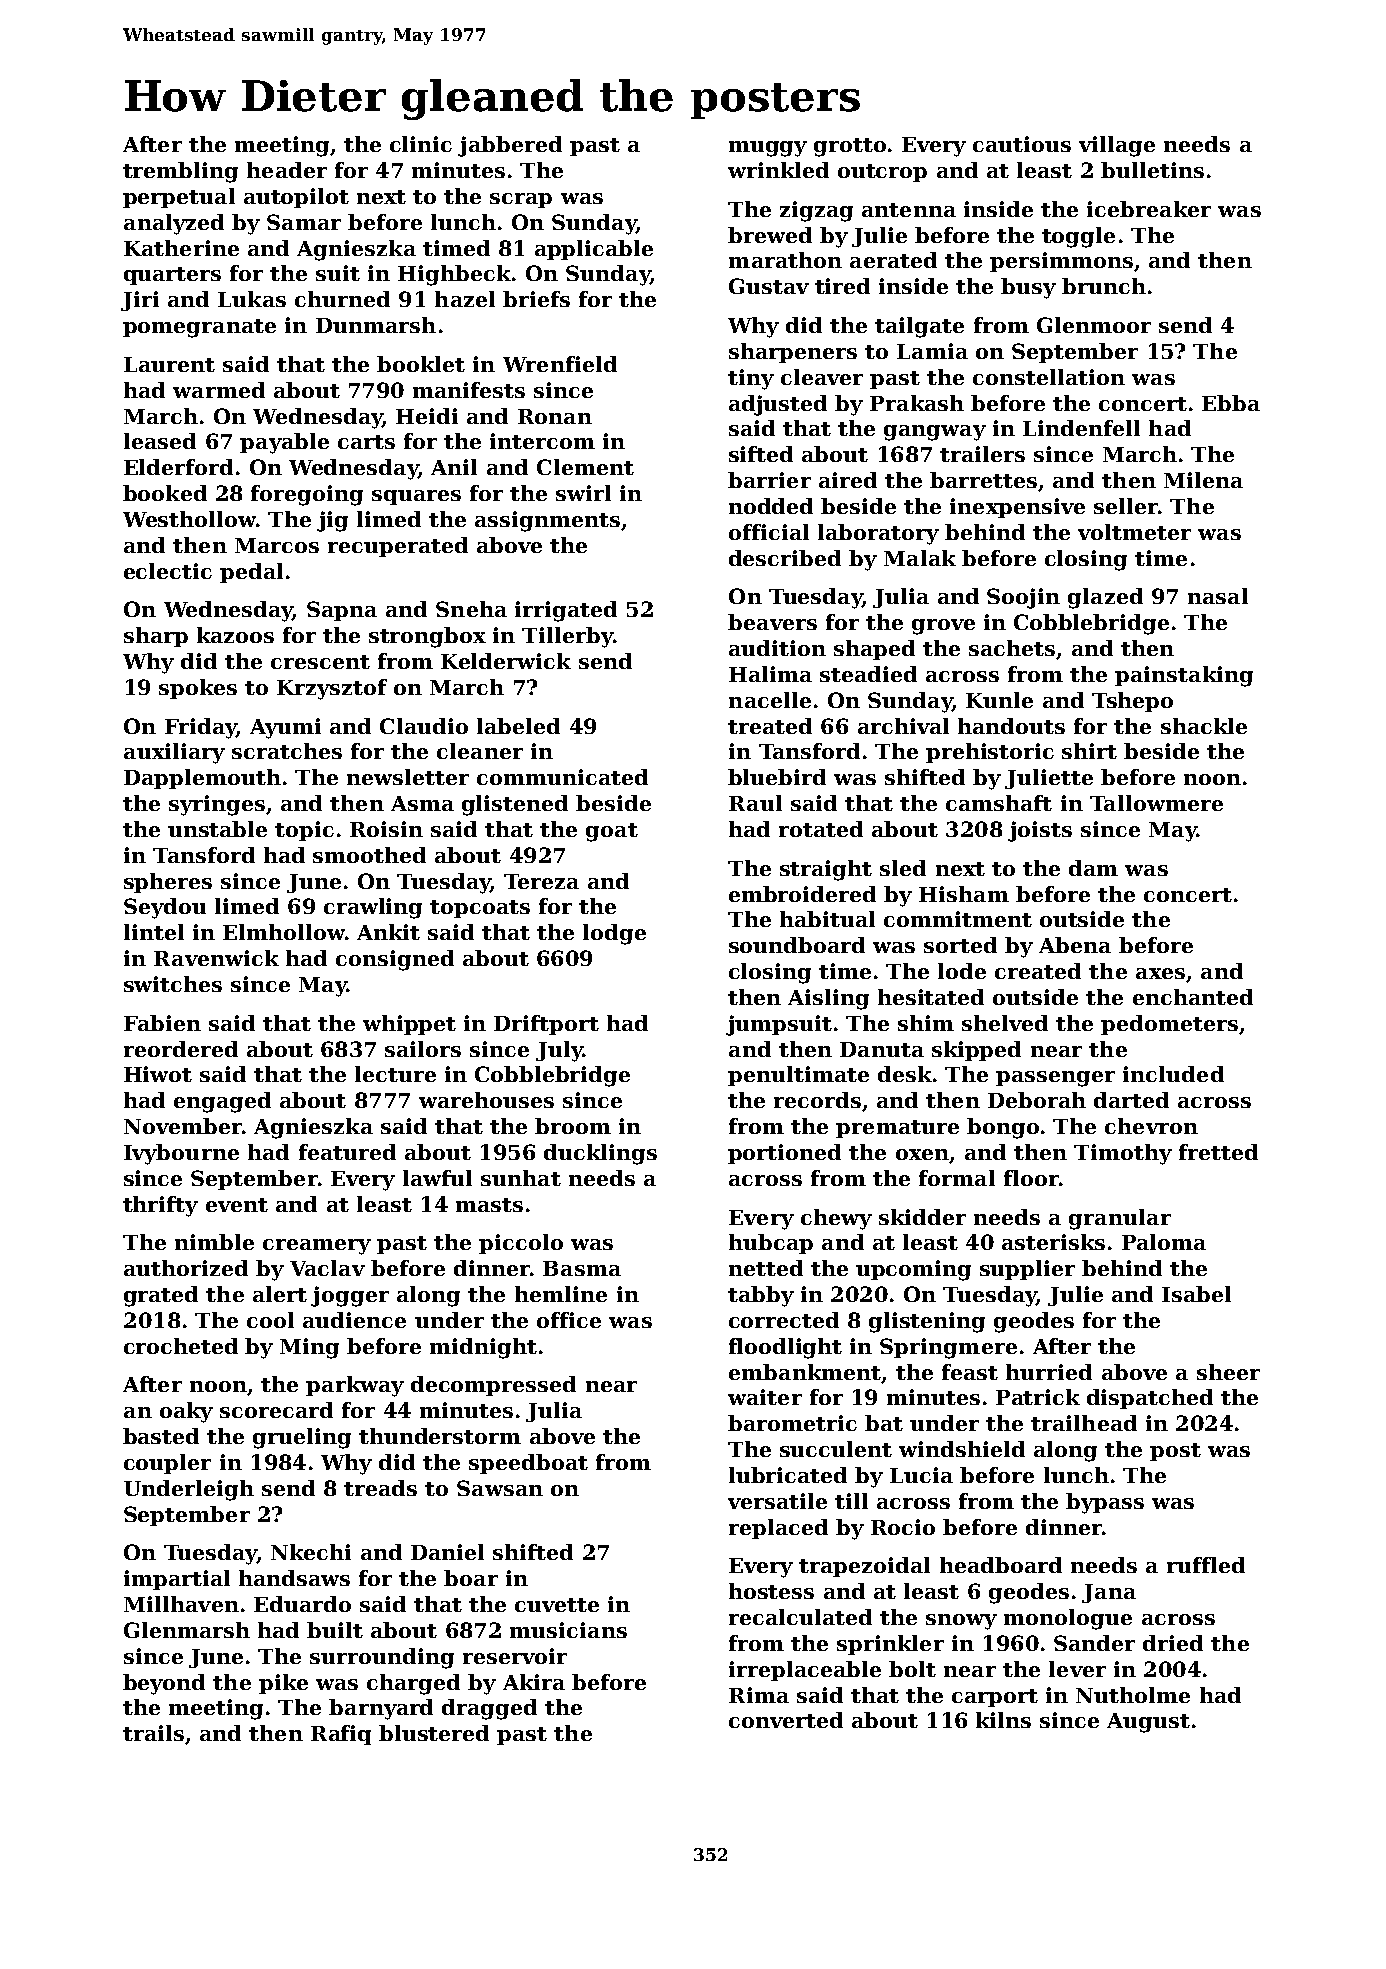  Describe the element at coordinates (546, 1025) in the image. I see `Driftport` at that location.
